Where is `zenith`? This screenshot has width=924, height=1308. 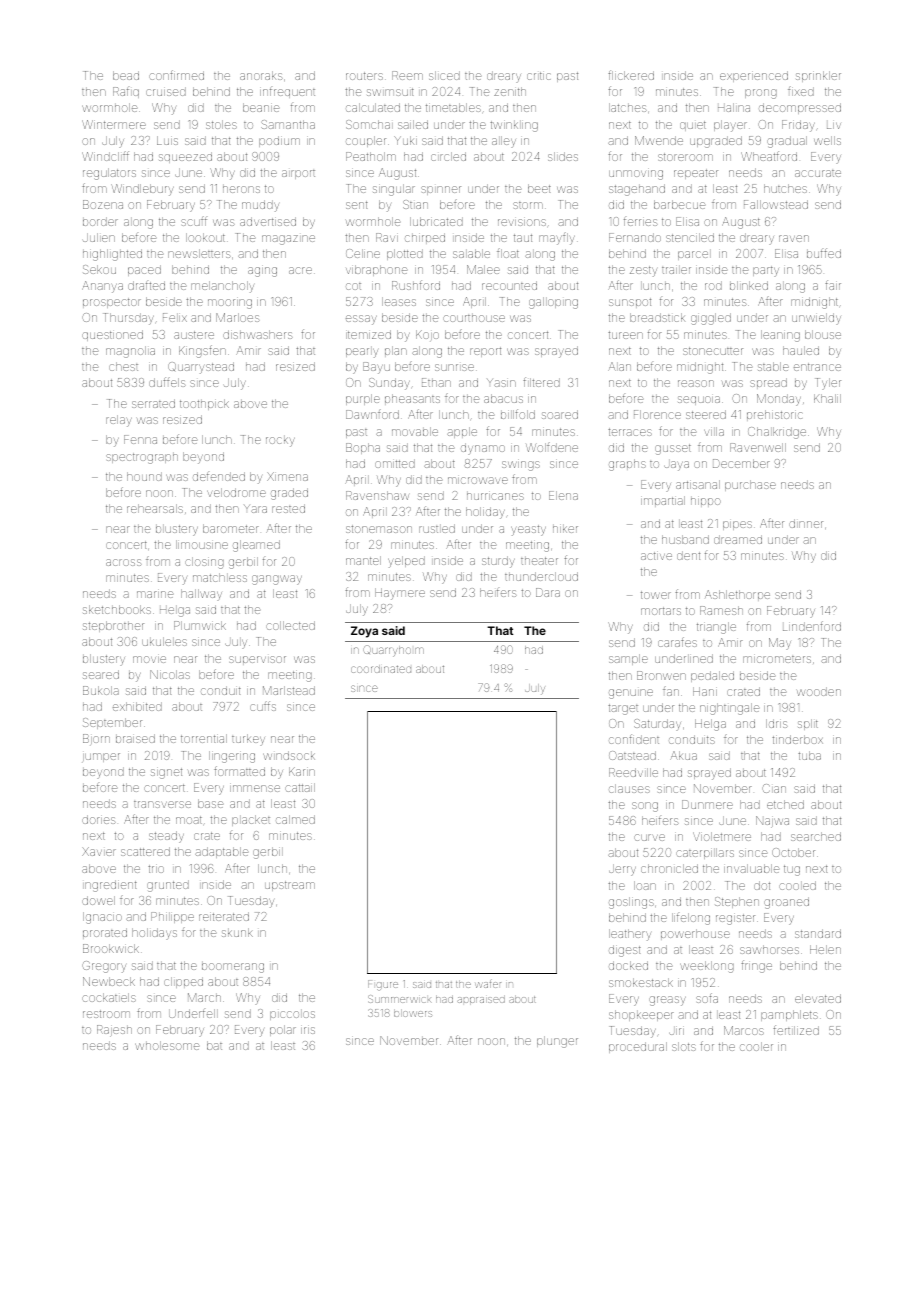 zenith is located at coordinates (510, 91).
